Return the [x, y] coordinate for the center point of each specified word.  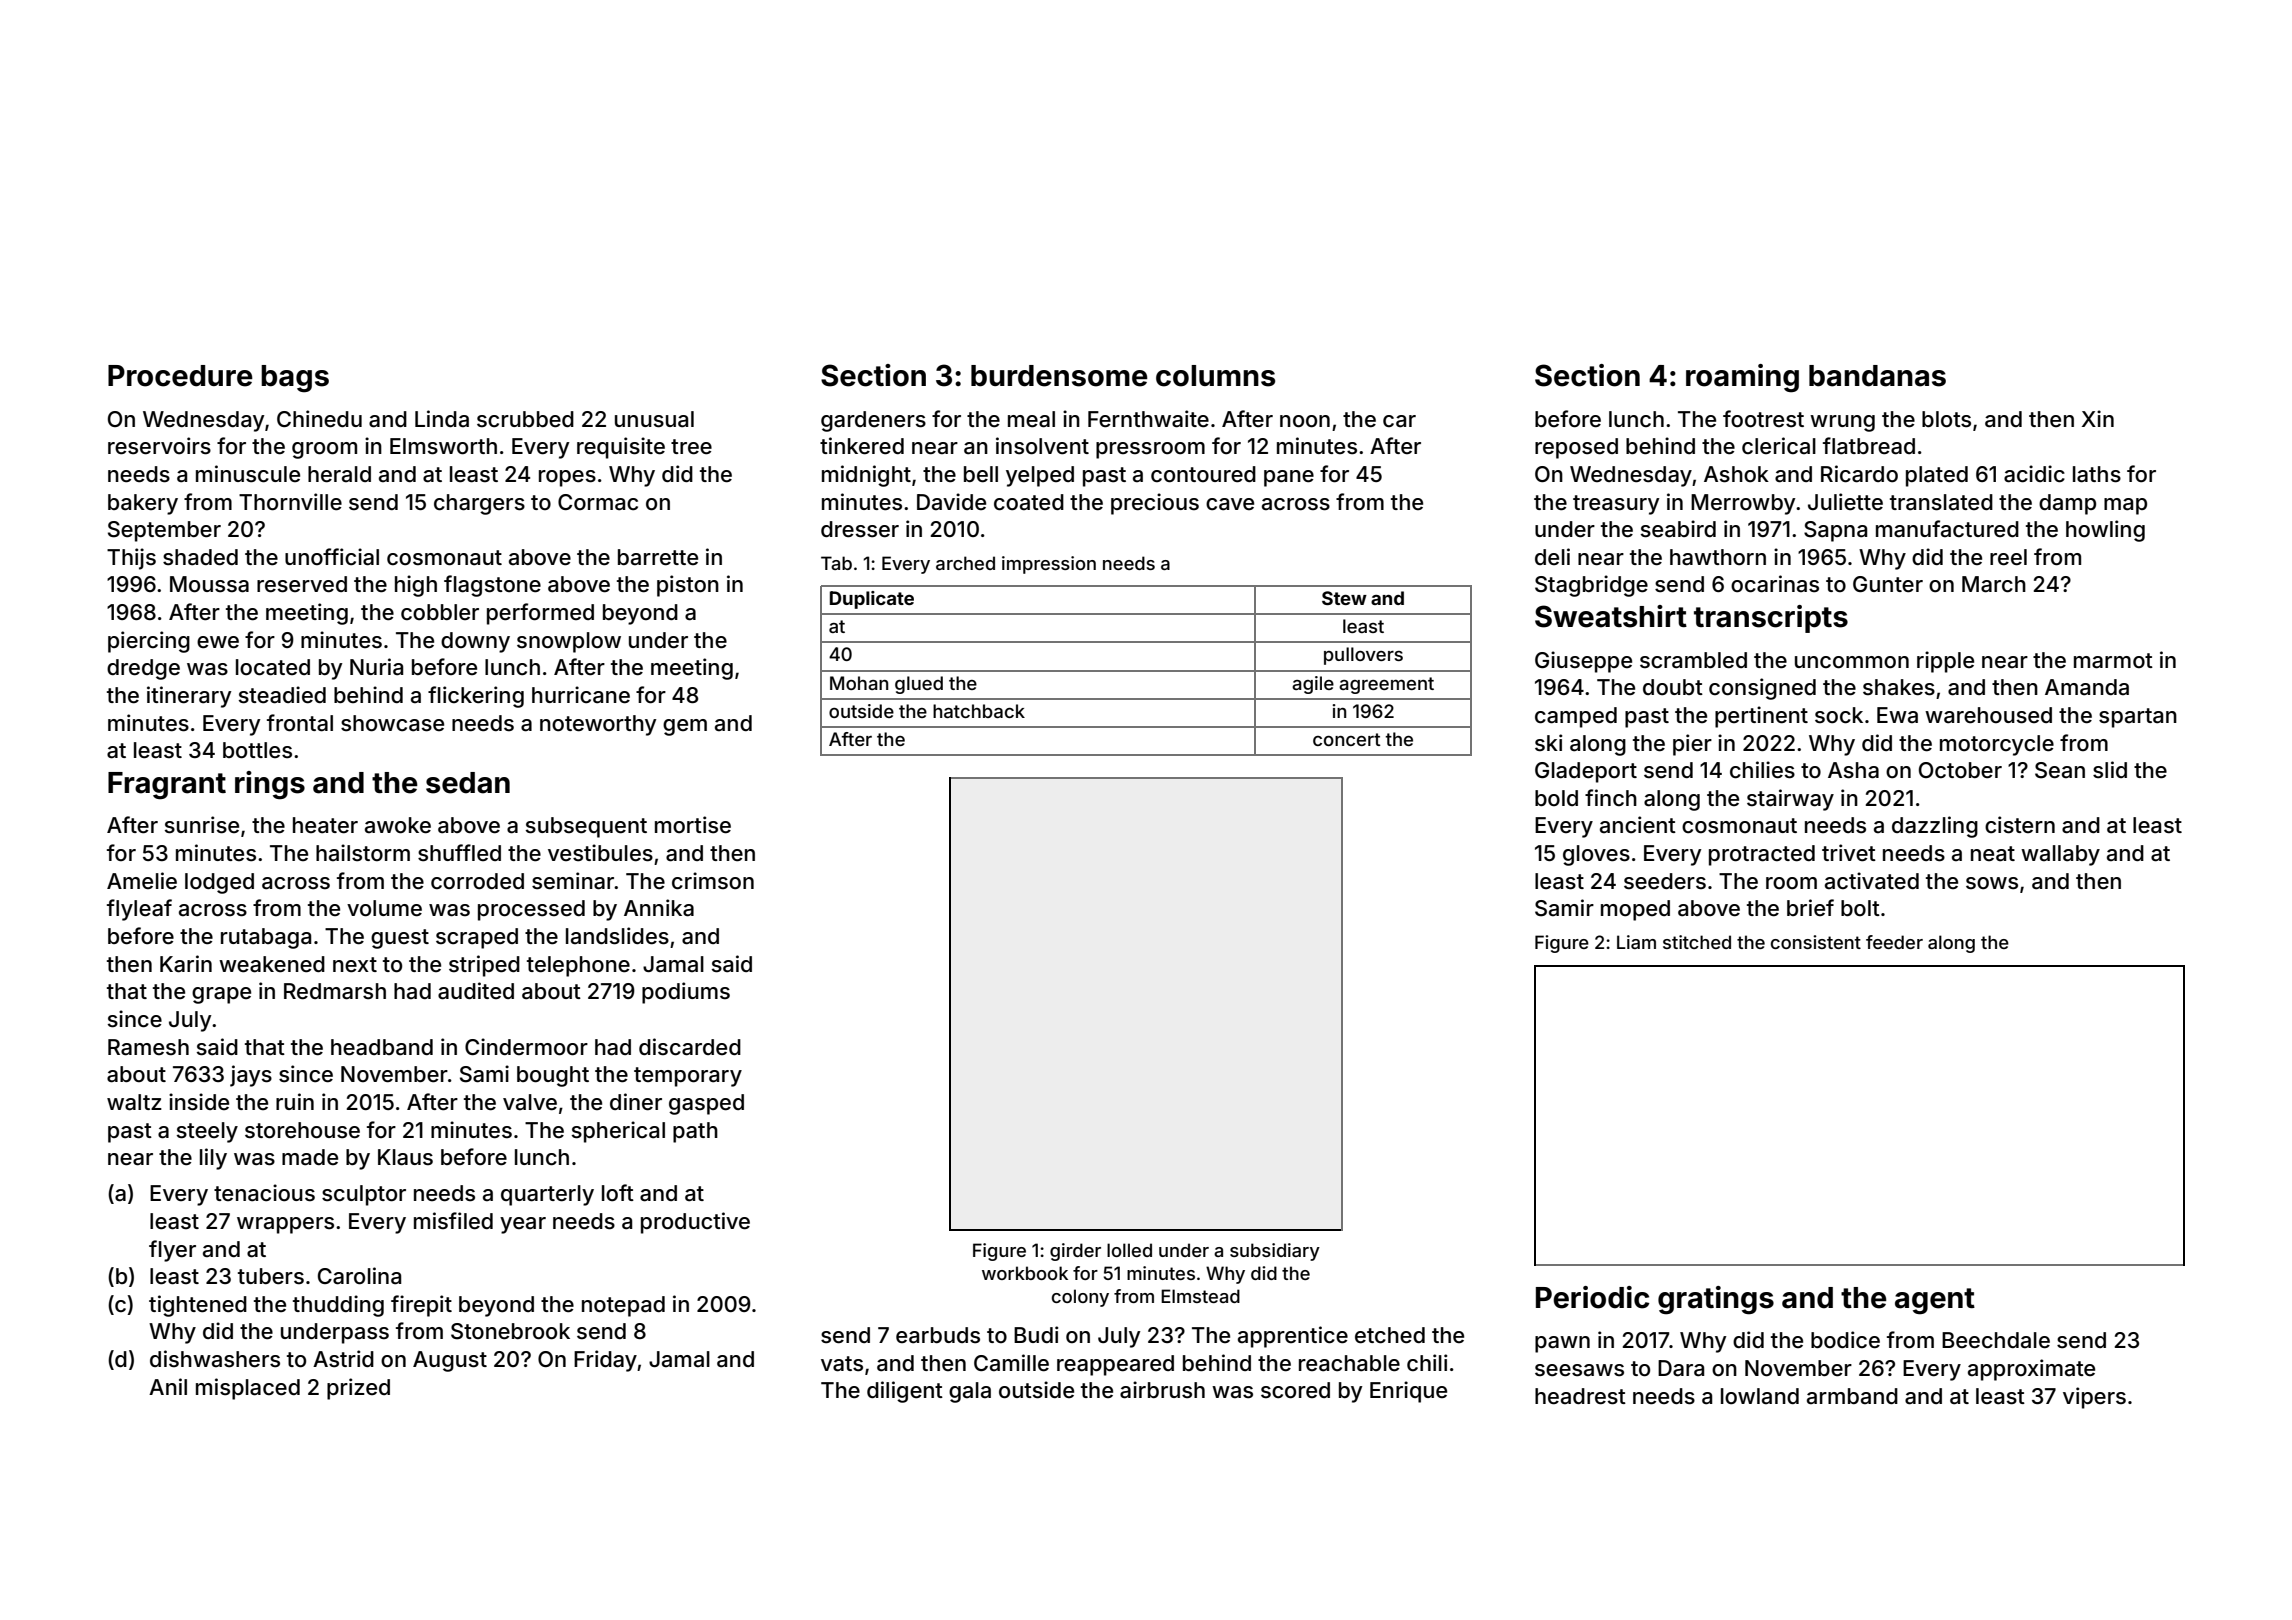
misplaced [248, 1389]
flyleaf [139, 910]
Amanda [2087, 687]
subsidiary [1275, 1252]
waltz [134, 1102]
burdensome [1059, 376]
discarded [690, 1047]
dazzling [1935, 827]
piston [688, 586]
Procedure [180, 376]
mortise [693, 825]
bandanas [1877, 376]
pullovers [1363, 656]
